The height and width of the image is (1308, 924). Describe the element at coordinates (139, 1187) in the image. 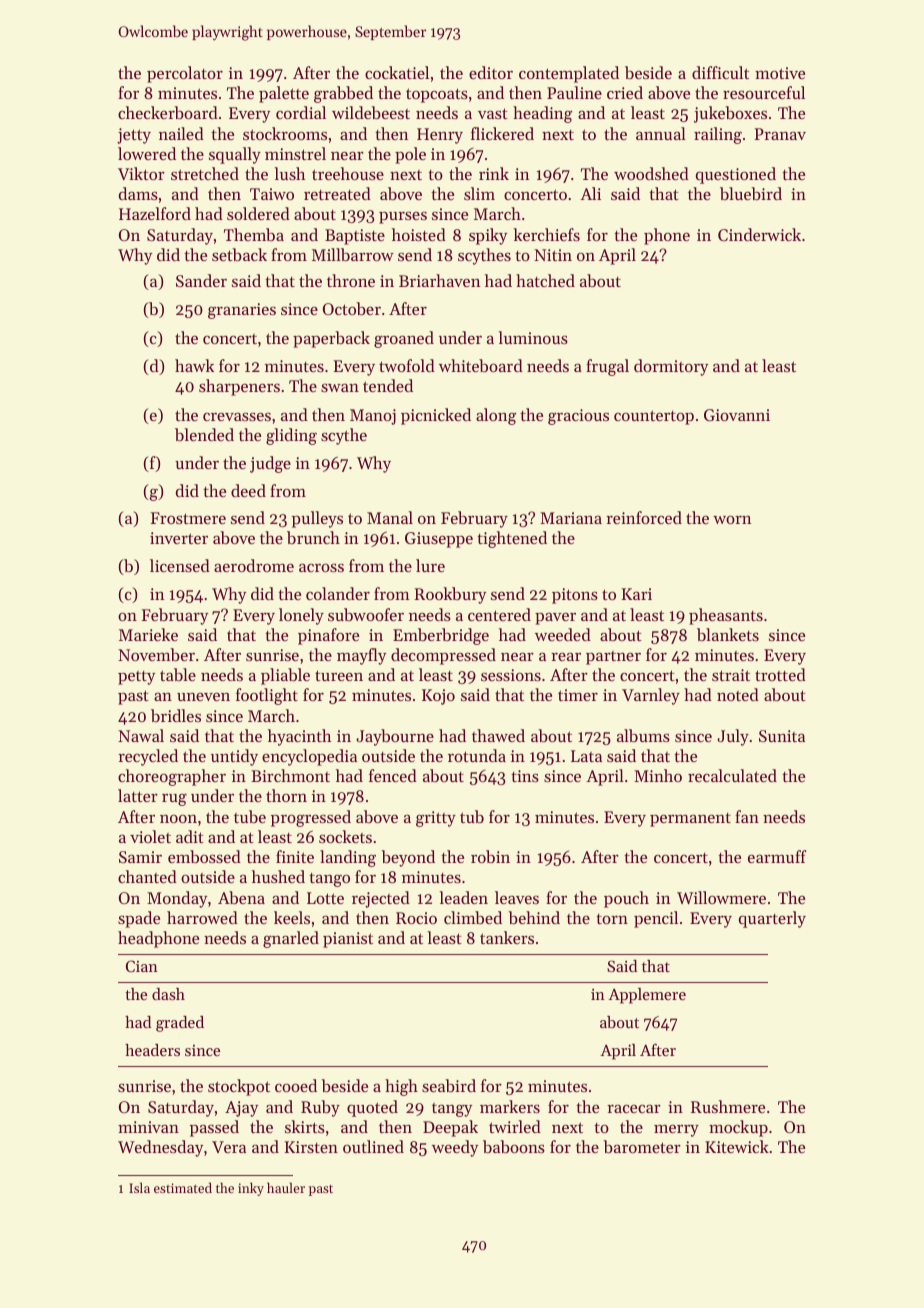

I see `Isla` at that location.
